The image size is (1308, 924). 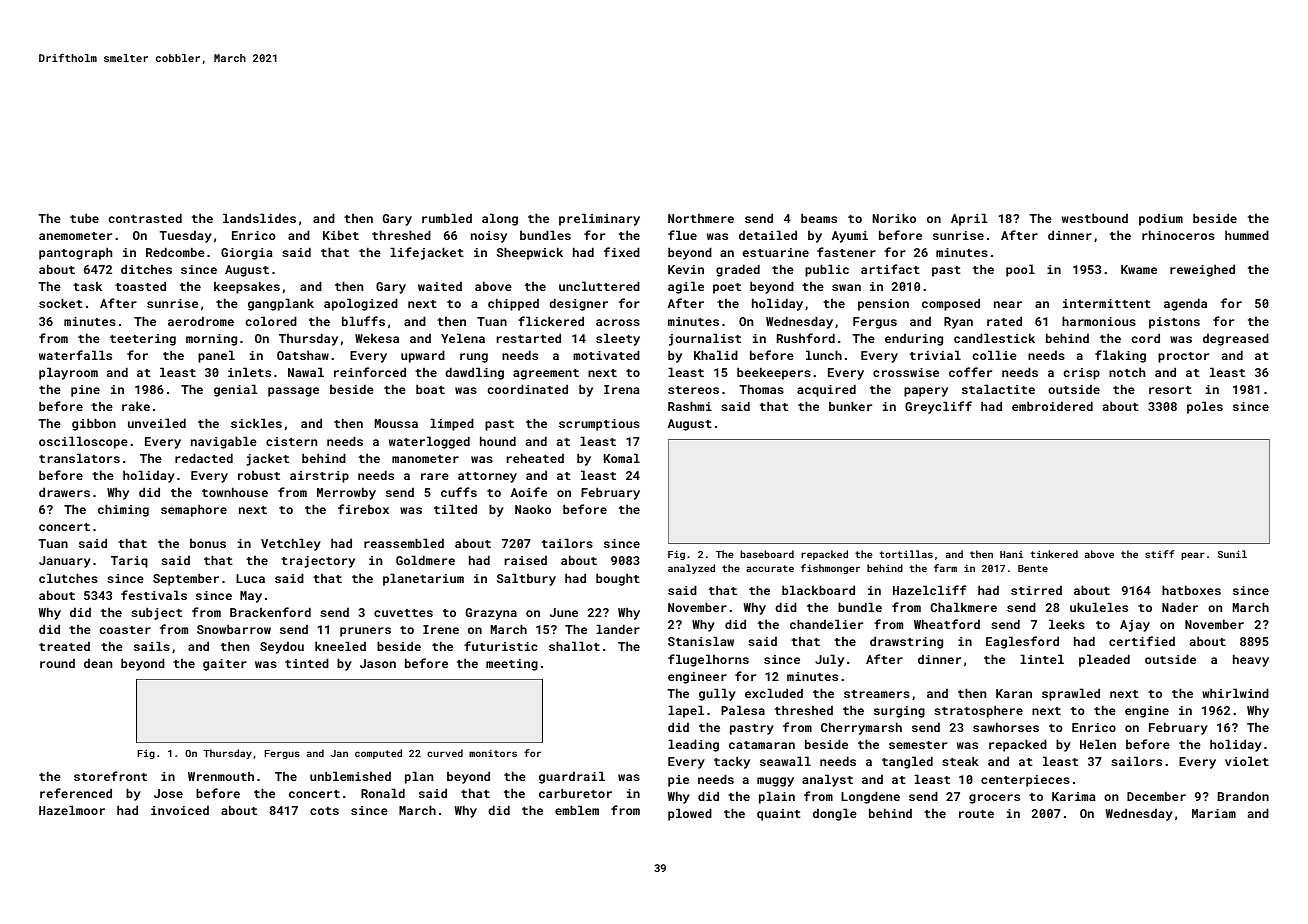 What do you see at coordinates (293, 392) in the image?
I see `passage` at bounding box center [293, 392].
